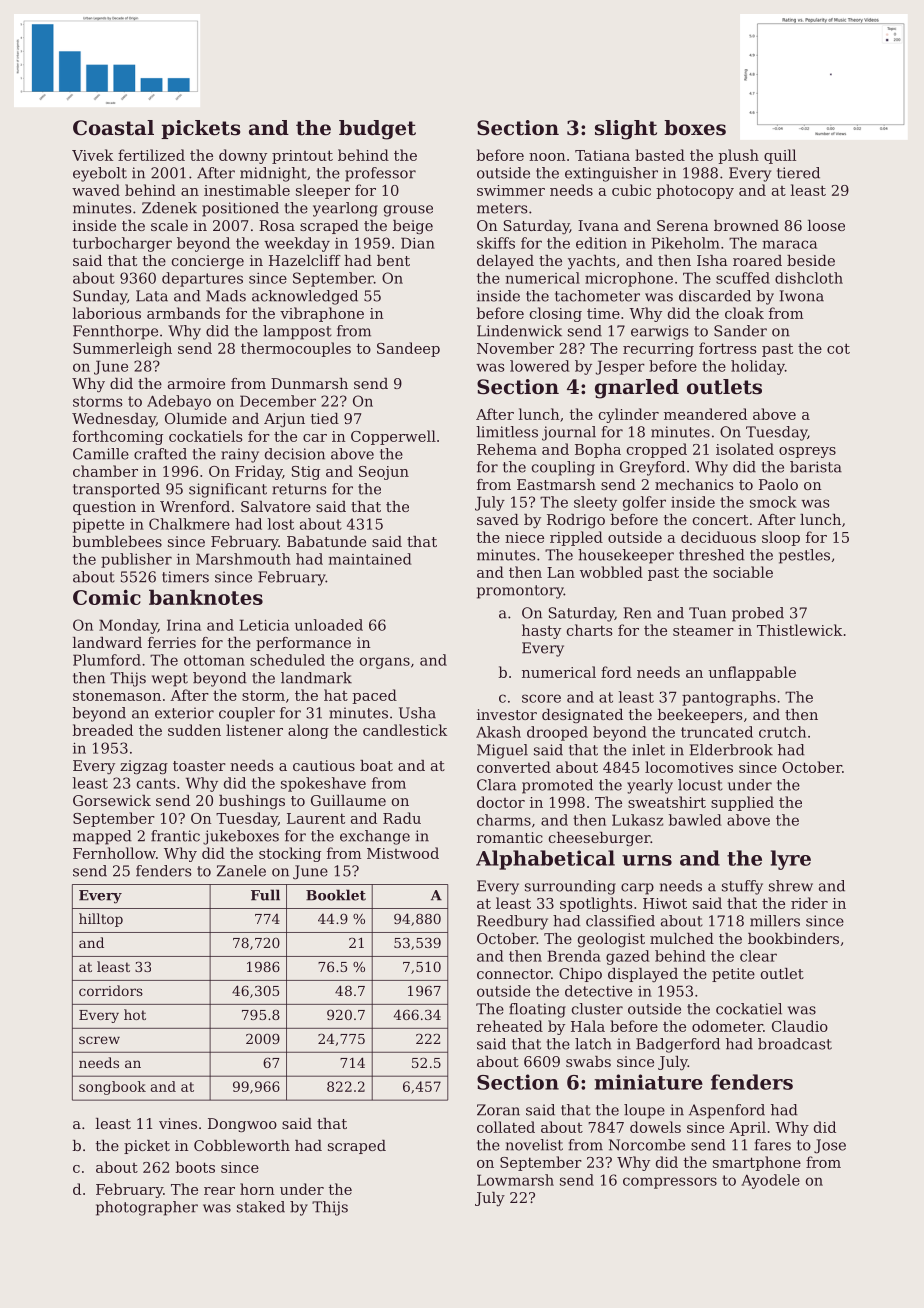  Describe the element at coordinates (643, 975) in the screenshot. I see `displayed` at that location.
